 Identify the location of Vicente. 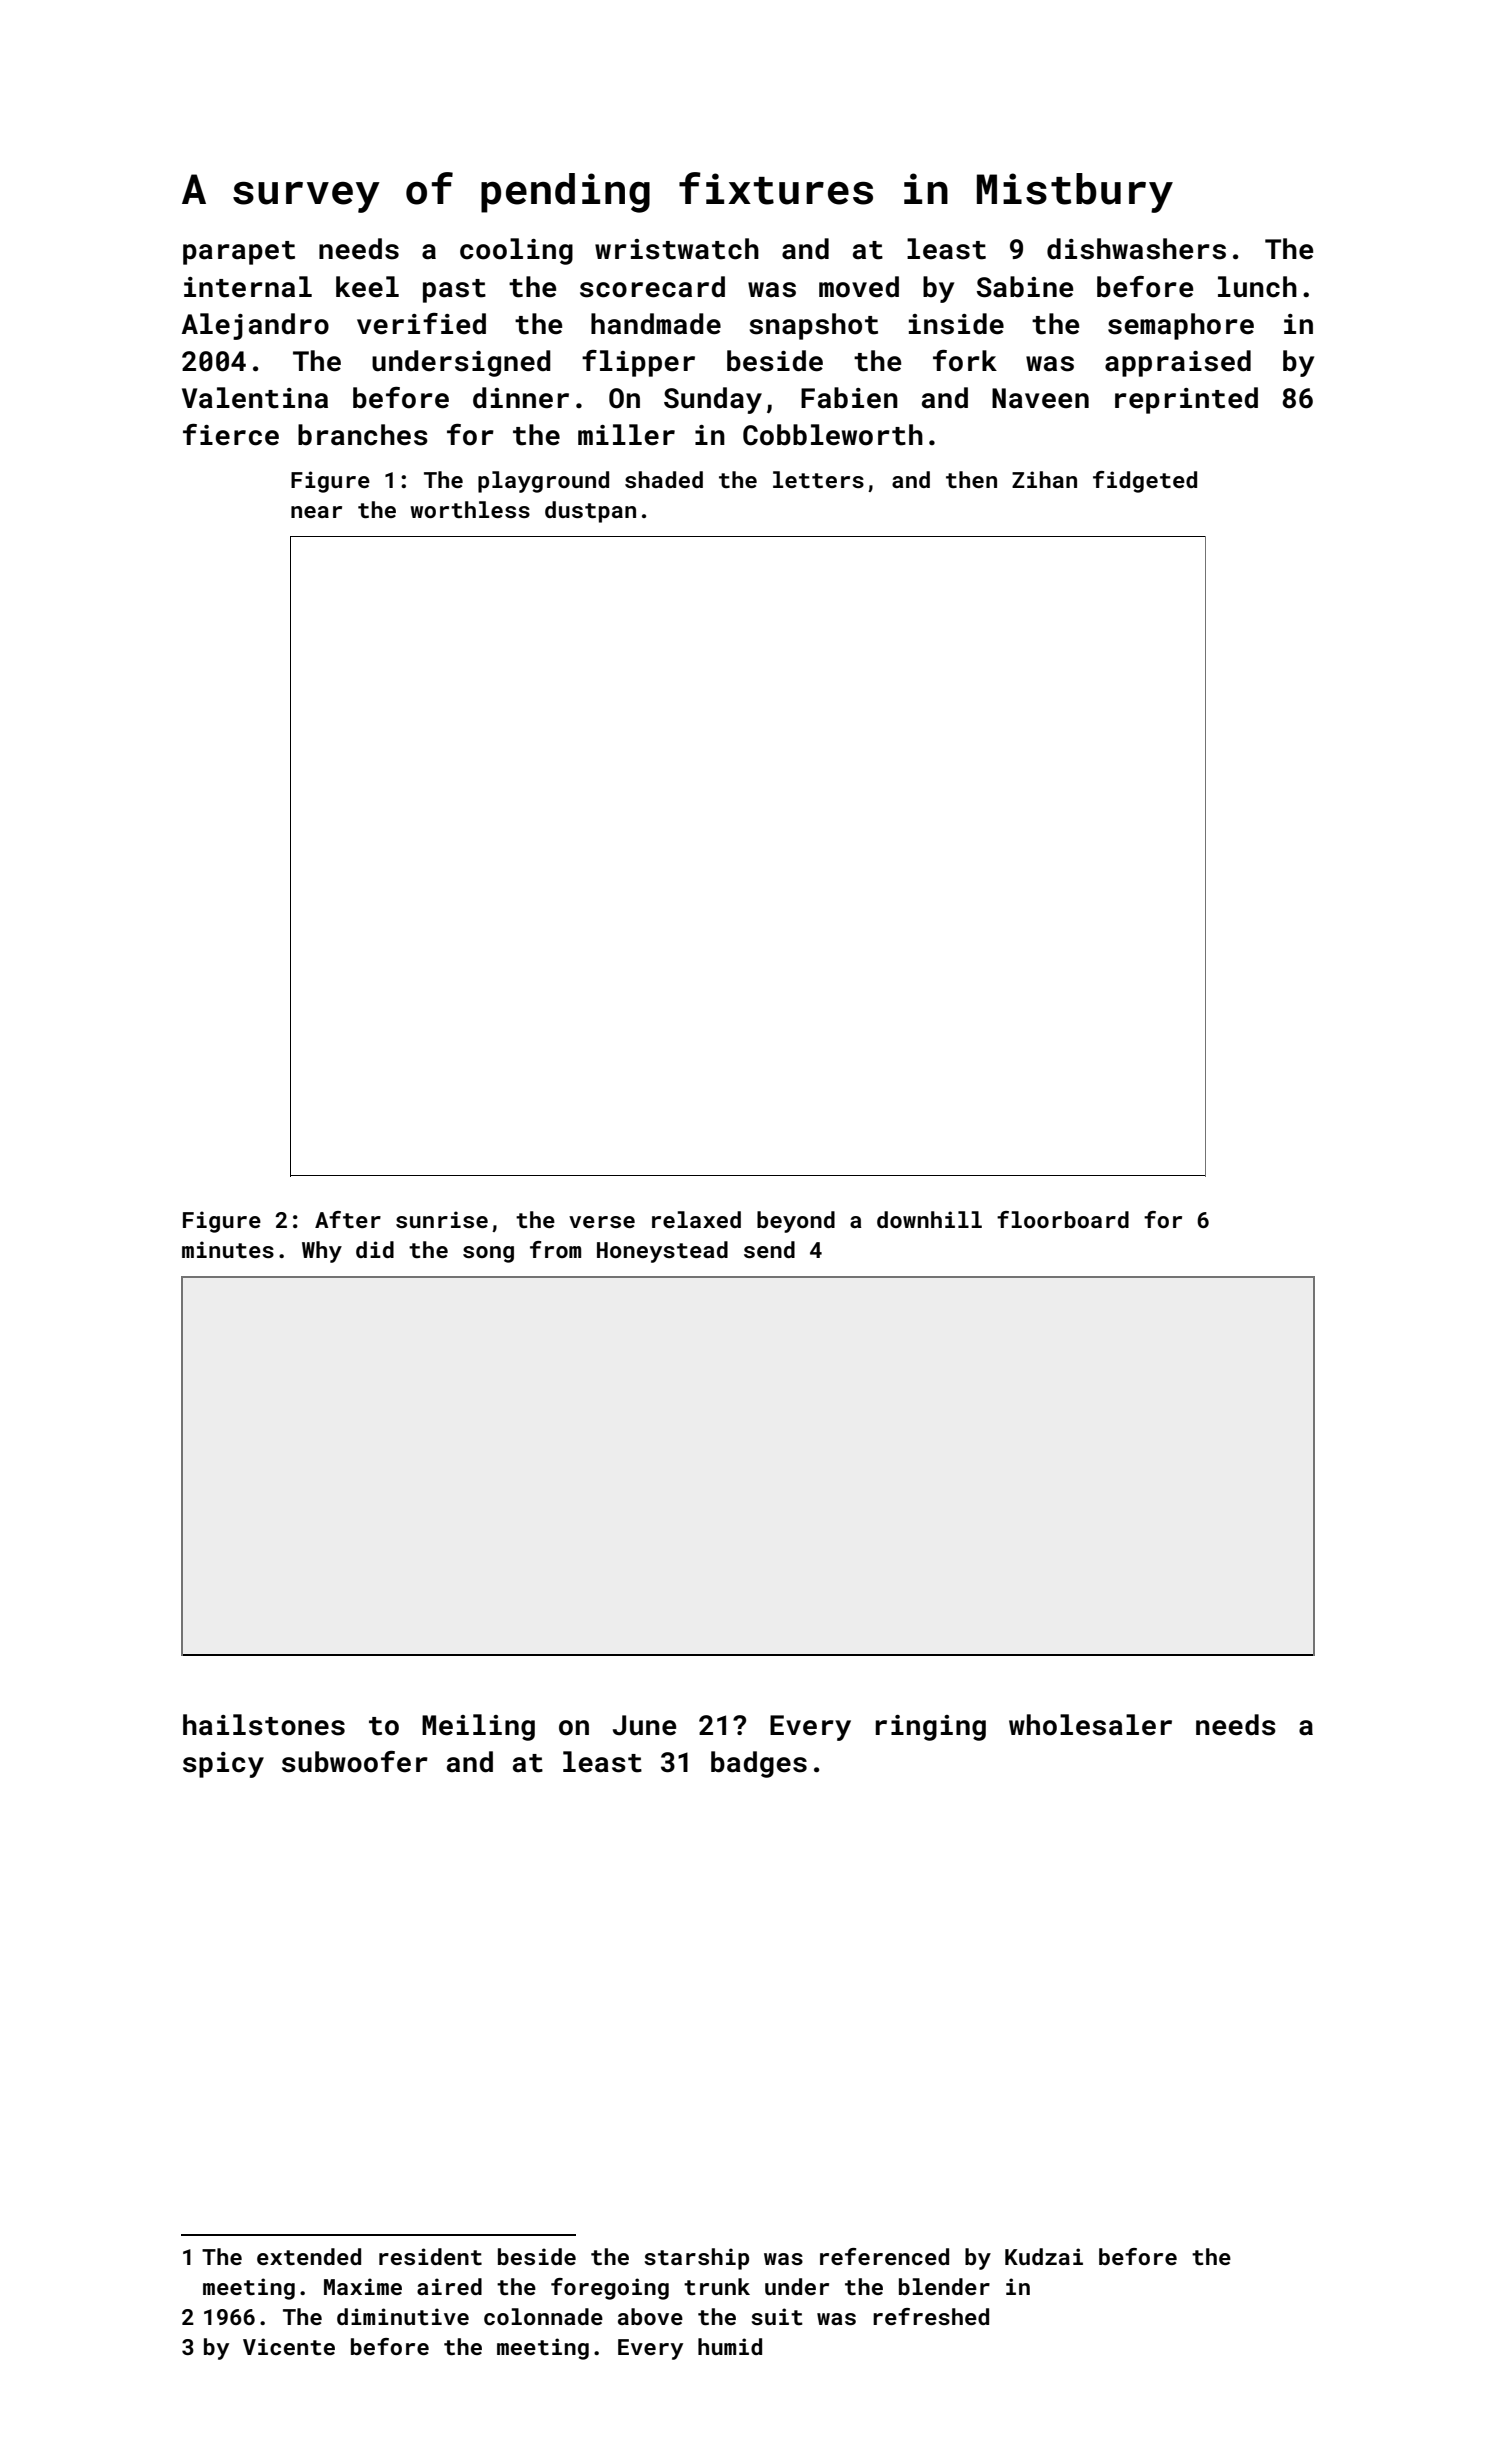
(289, 2346).
